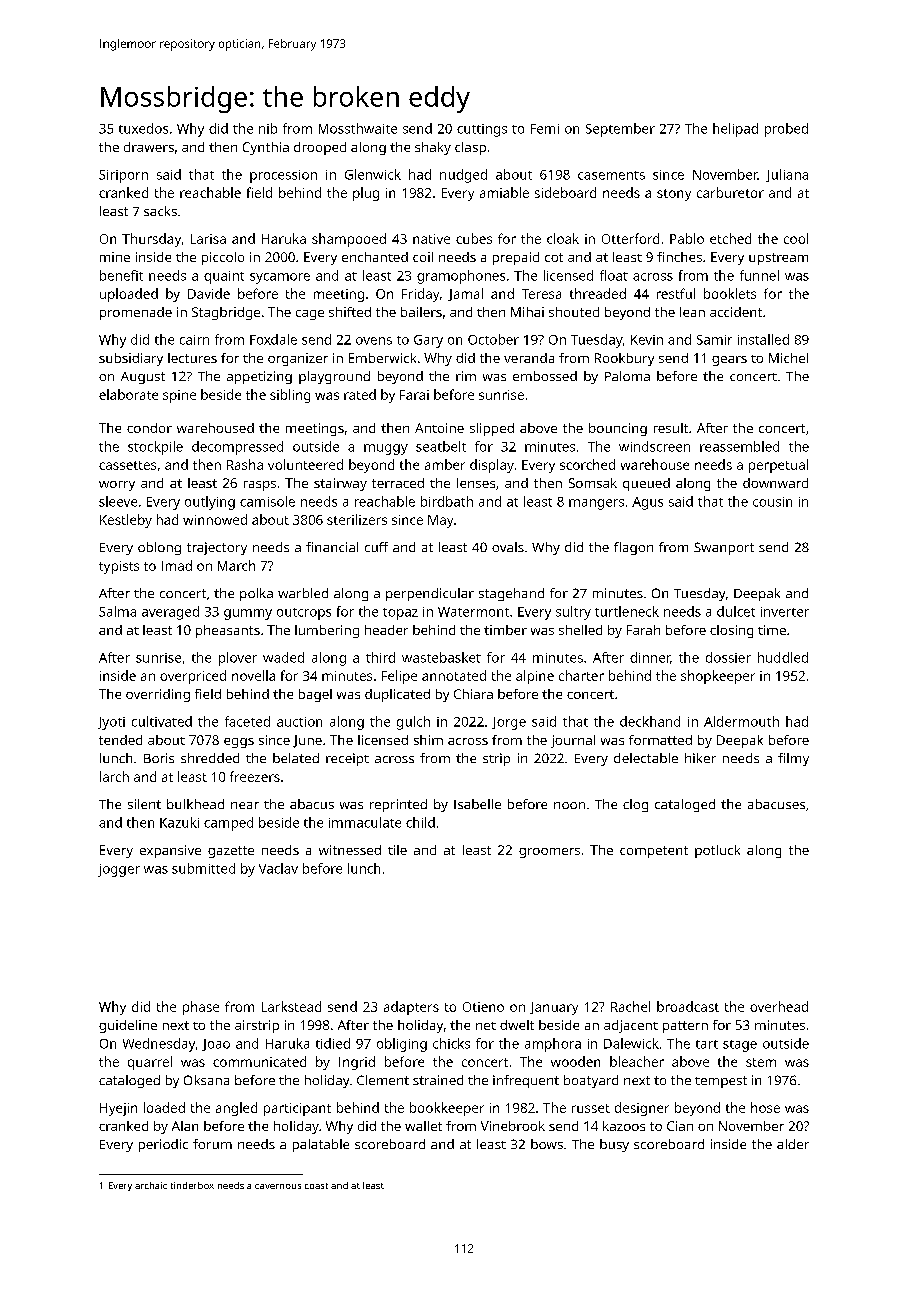 Image resolution: width=908 pixels, height=1316 pixels. What do you see at coordinates (730, 293) in the page?
I see `booklets` at bounding box center [730, 293].
